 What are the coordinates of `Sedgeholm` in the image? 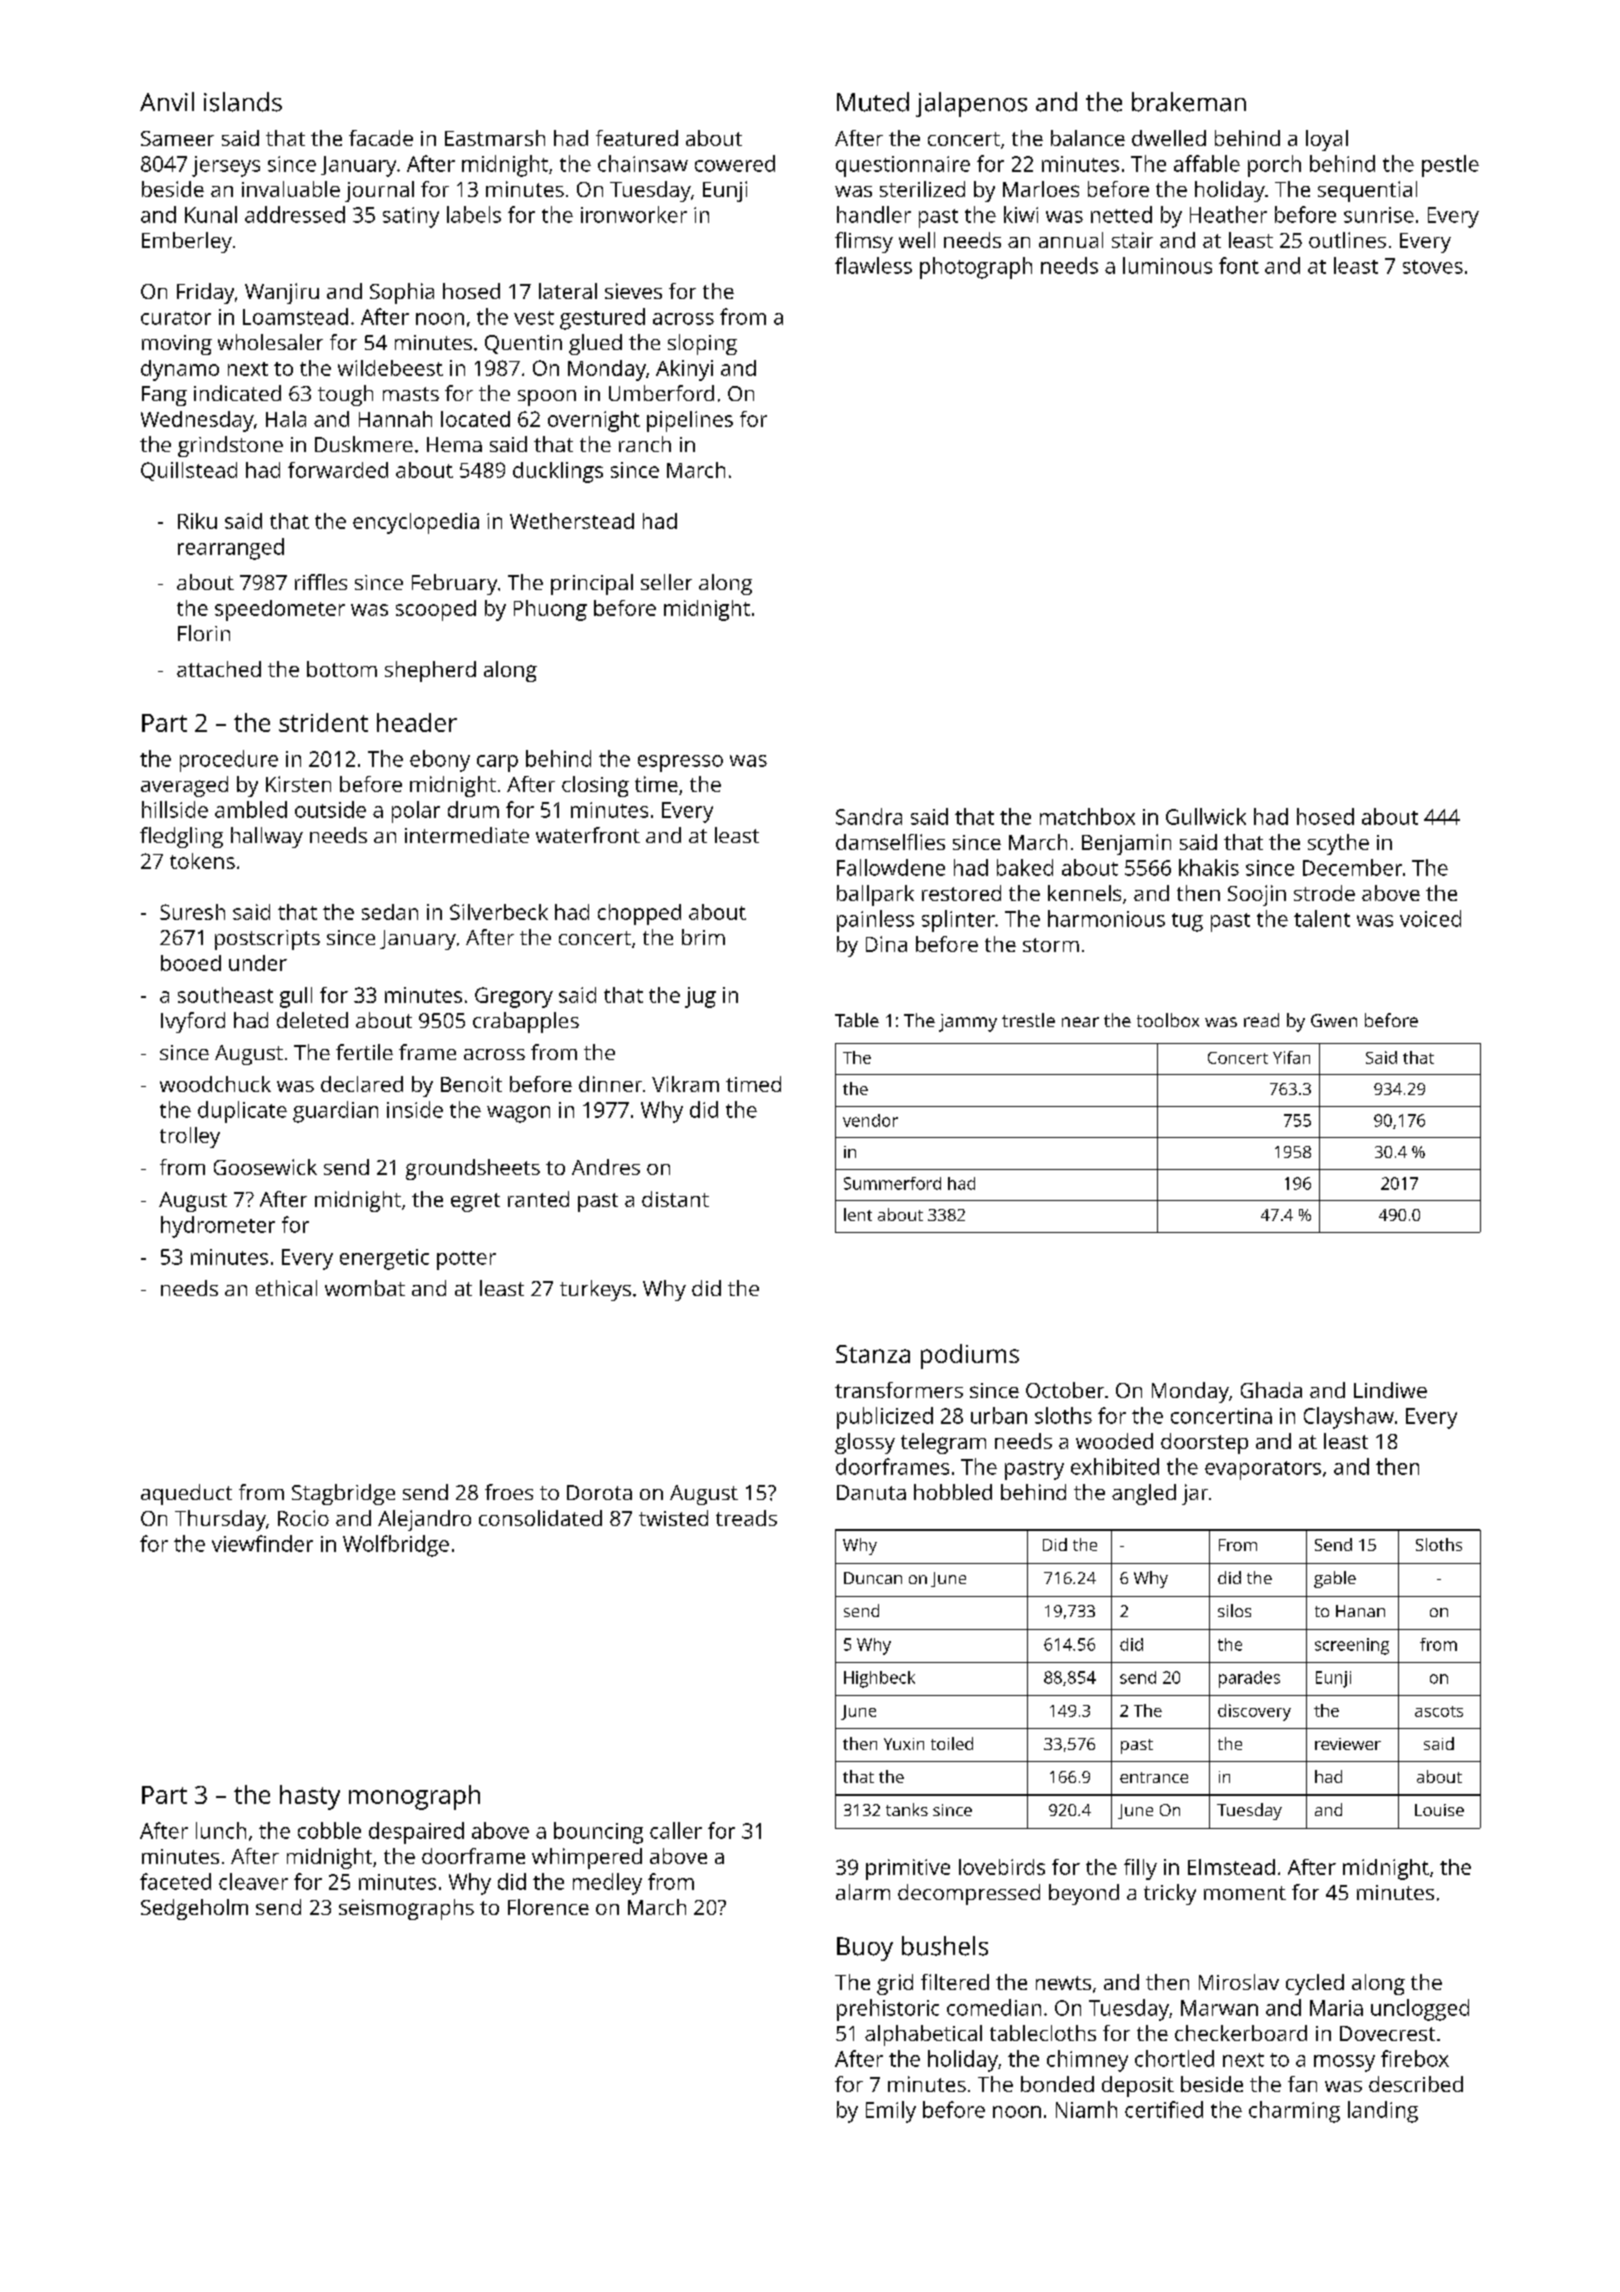 It's located at (194, 1909).
